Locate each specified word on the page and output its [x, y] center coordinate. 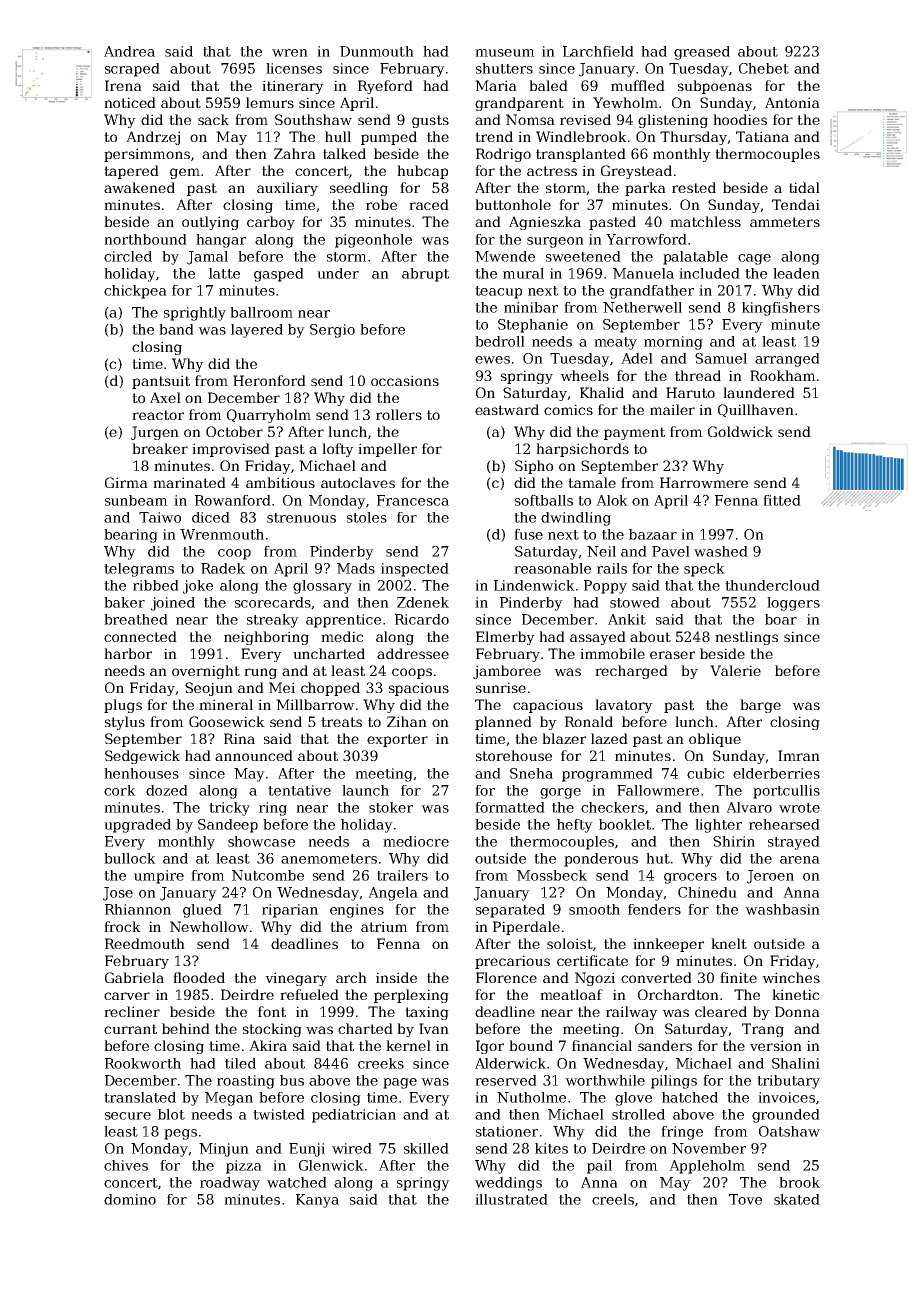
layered [257, 331]
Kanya [317, 1201]
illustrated [511, 1199]
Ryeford [385, 87]
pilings [674, 1082]
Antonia [792, 102]
